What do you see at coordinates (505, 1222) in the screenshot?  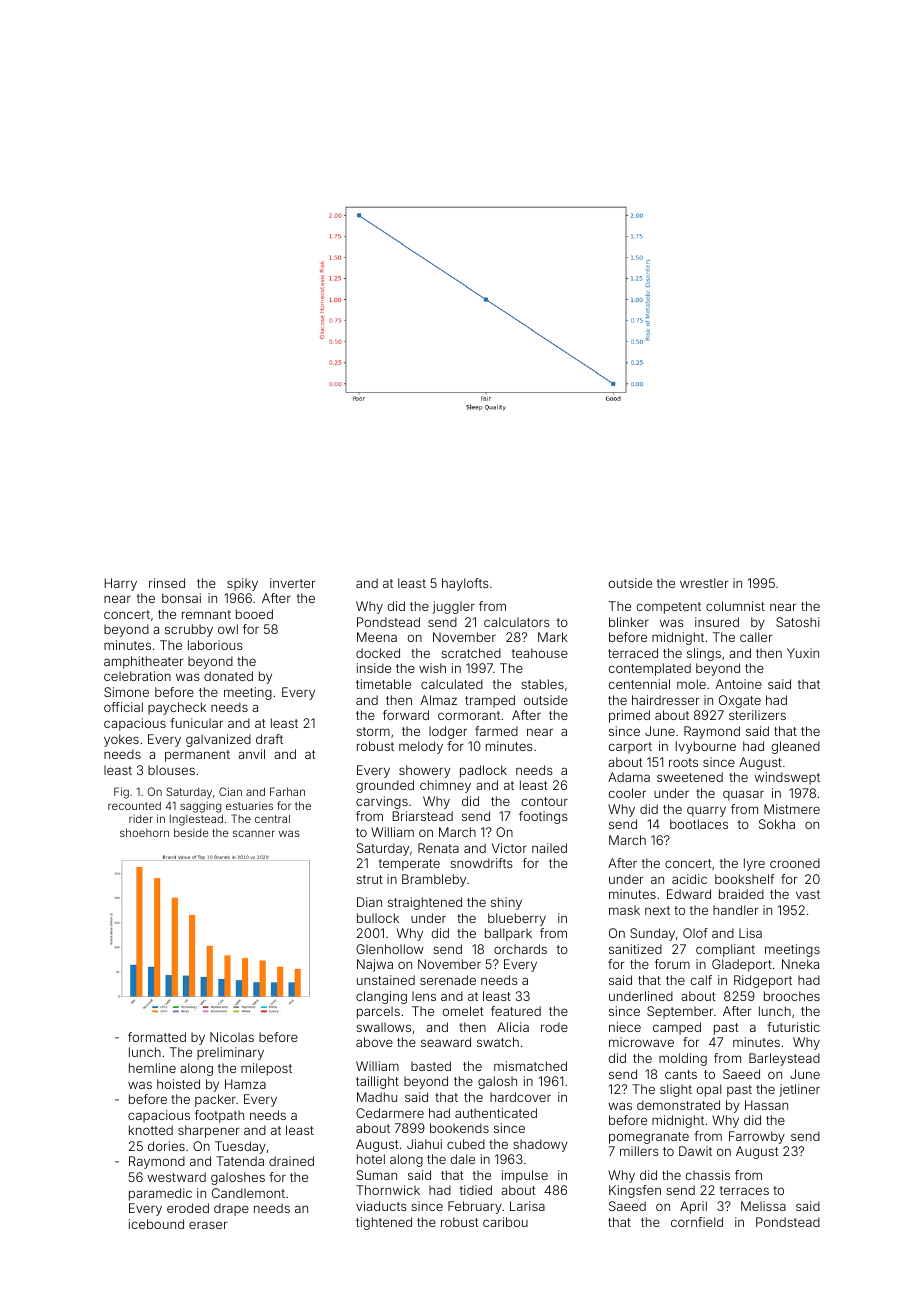 I see `caribou` at bounding box center [505, 1222].
